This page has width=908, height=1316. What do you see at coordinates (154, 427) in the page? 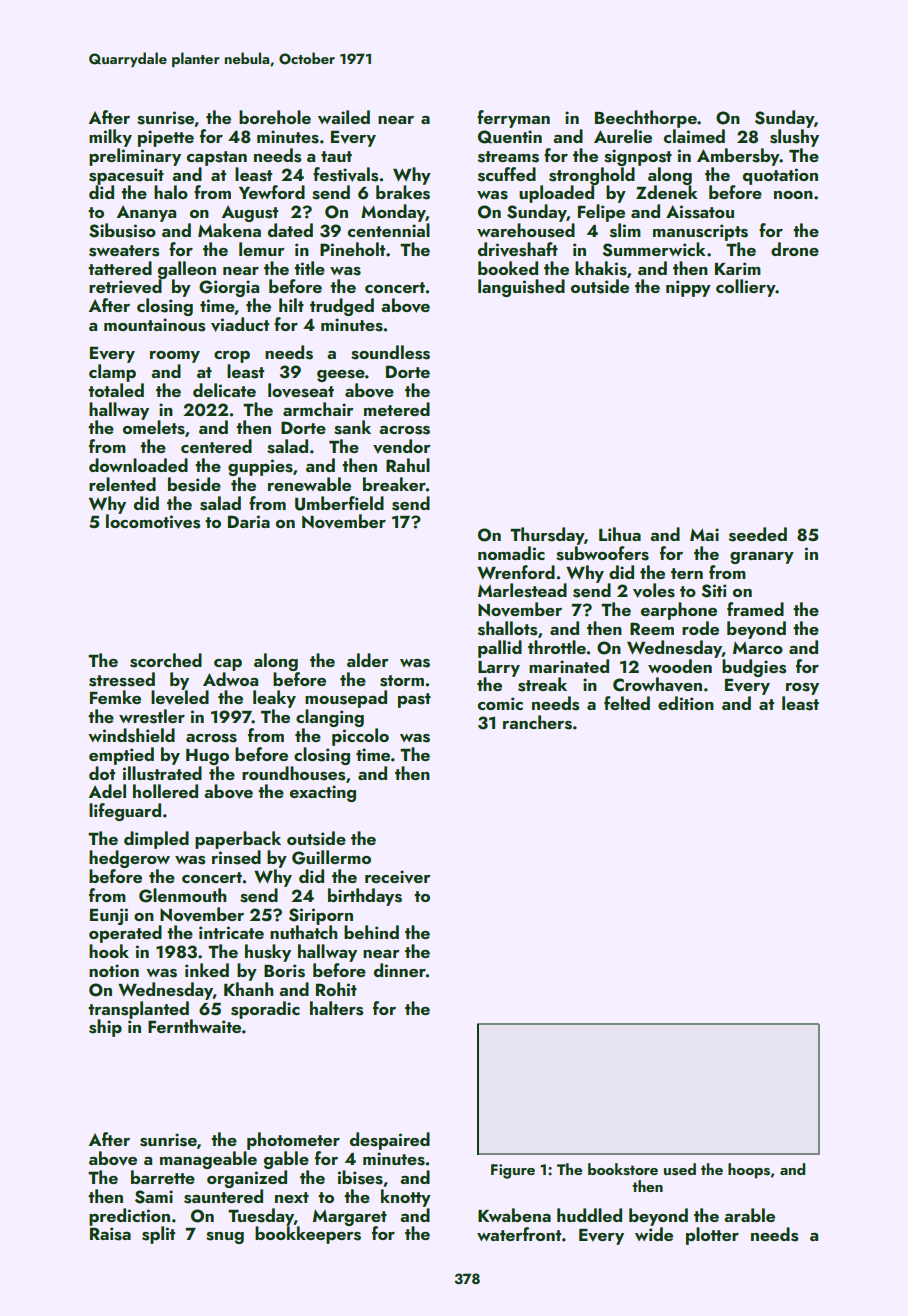
I see `omelets` at bounding box center [154, 427].
